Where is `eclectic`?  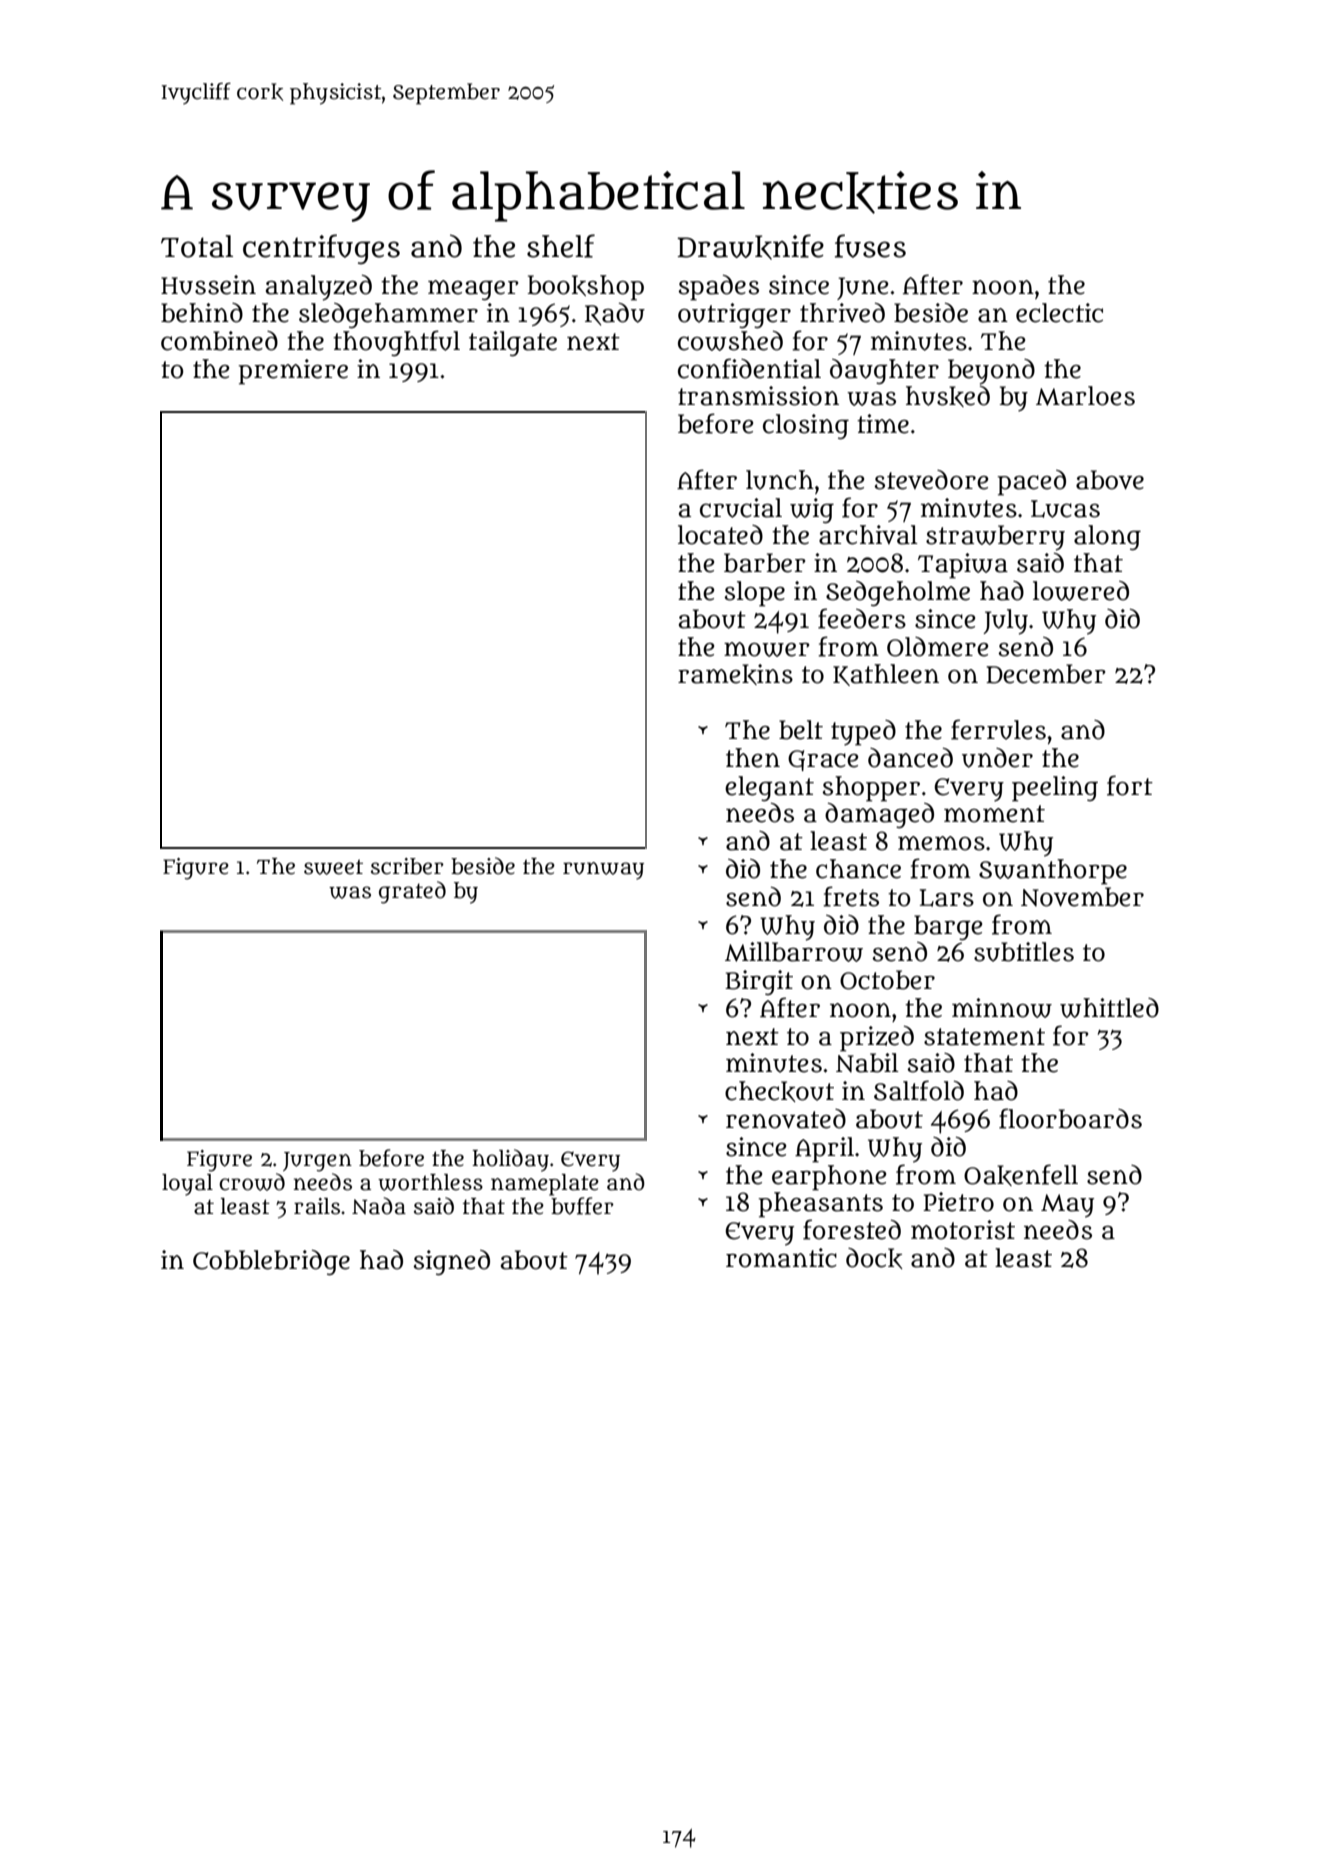
eclectic is located at coordinates (1059, 313).
